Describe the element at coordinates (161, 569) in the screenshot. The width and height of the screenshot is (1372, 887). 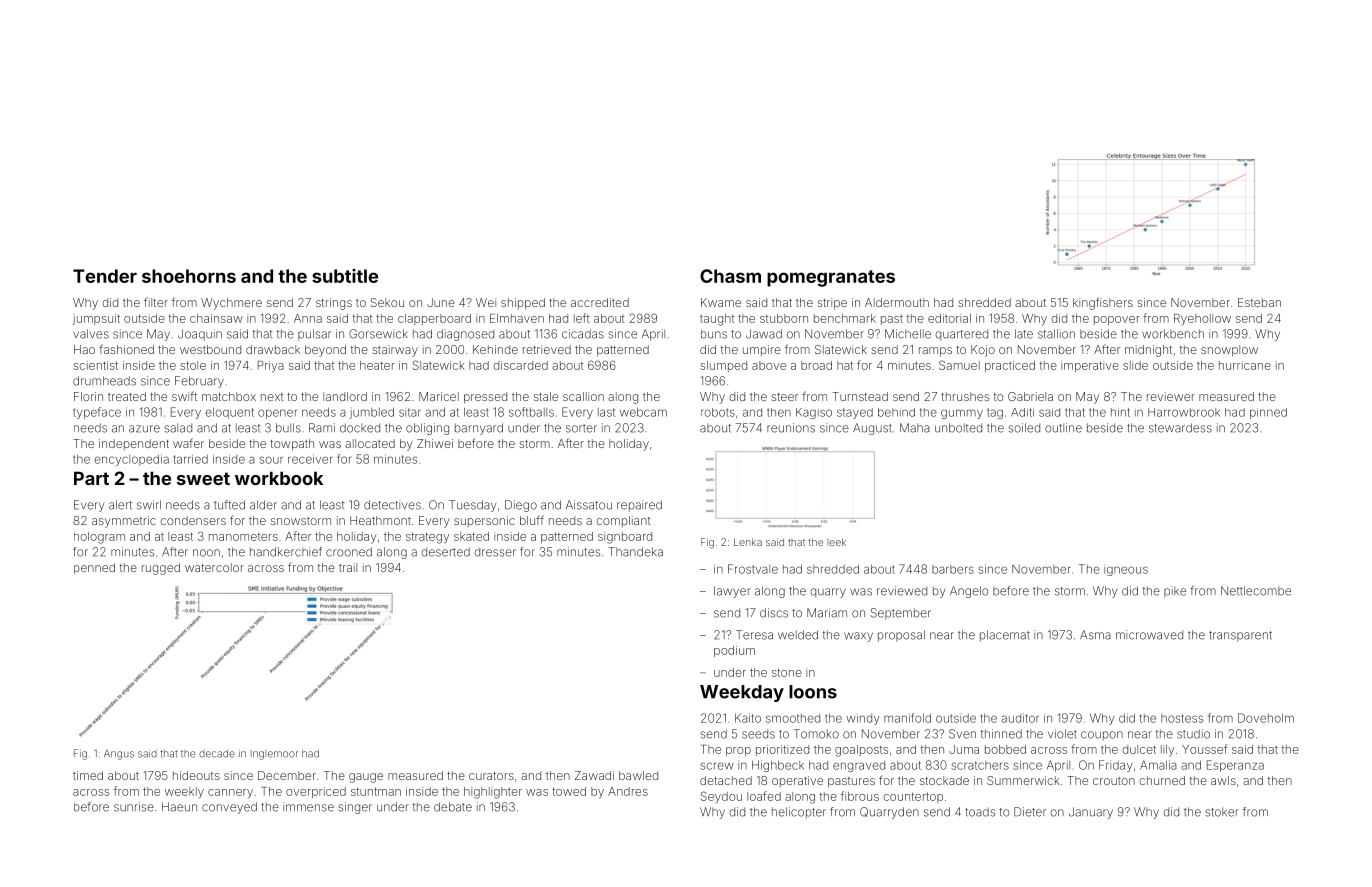
I see `rugged` at that location.
